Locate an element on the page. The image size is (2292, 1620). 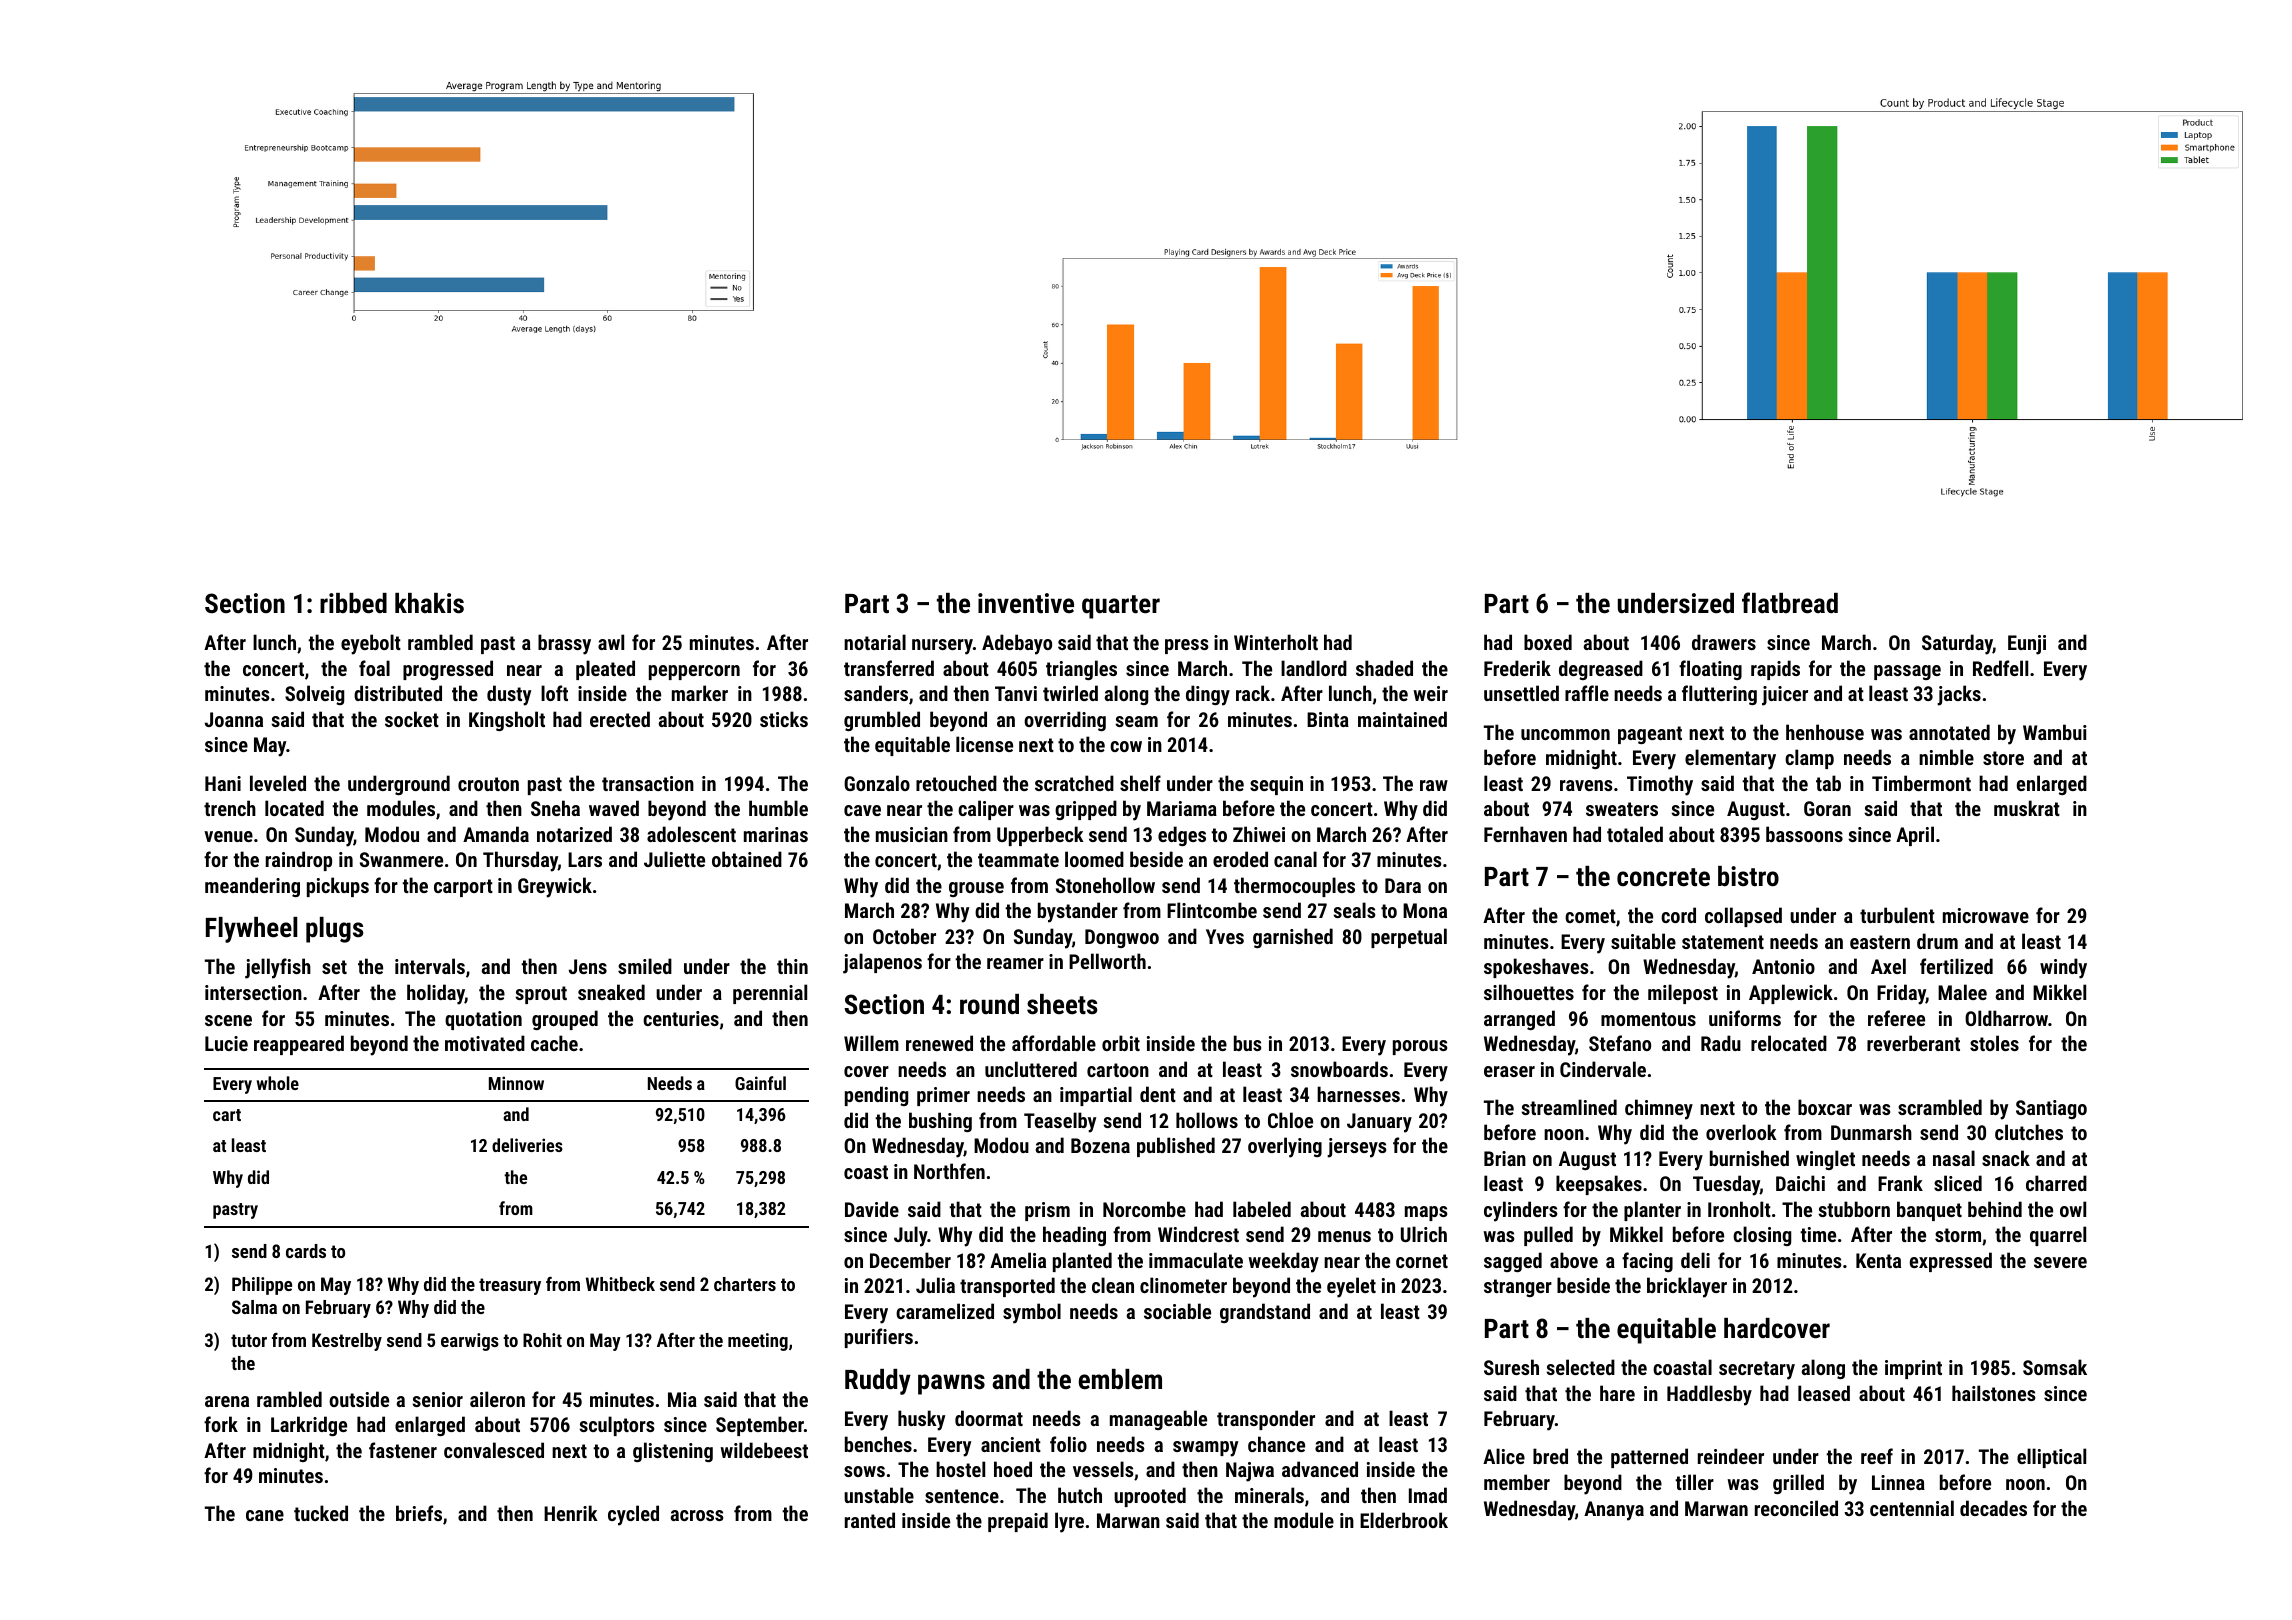
teammate is located at coordinates (1018, 860).
